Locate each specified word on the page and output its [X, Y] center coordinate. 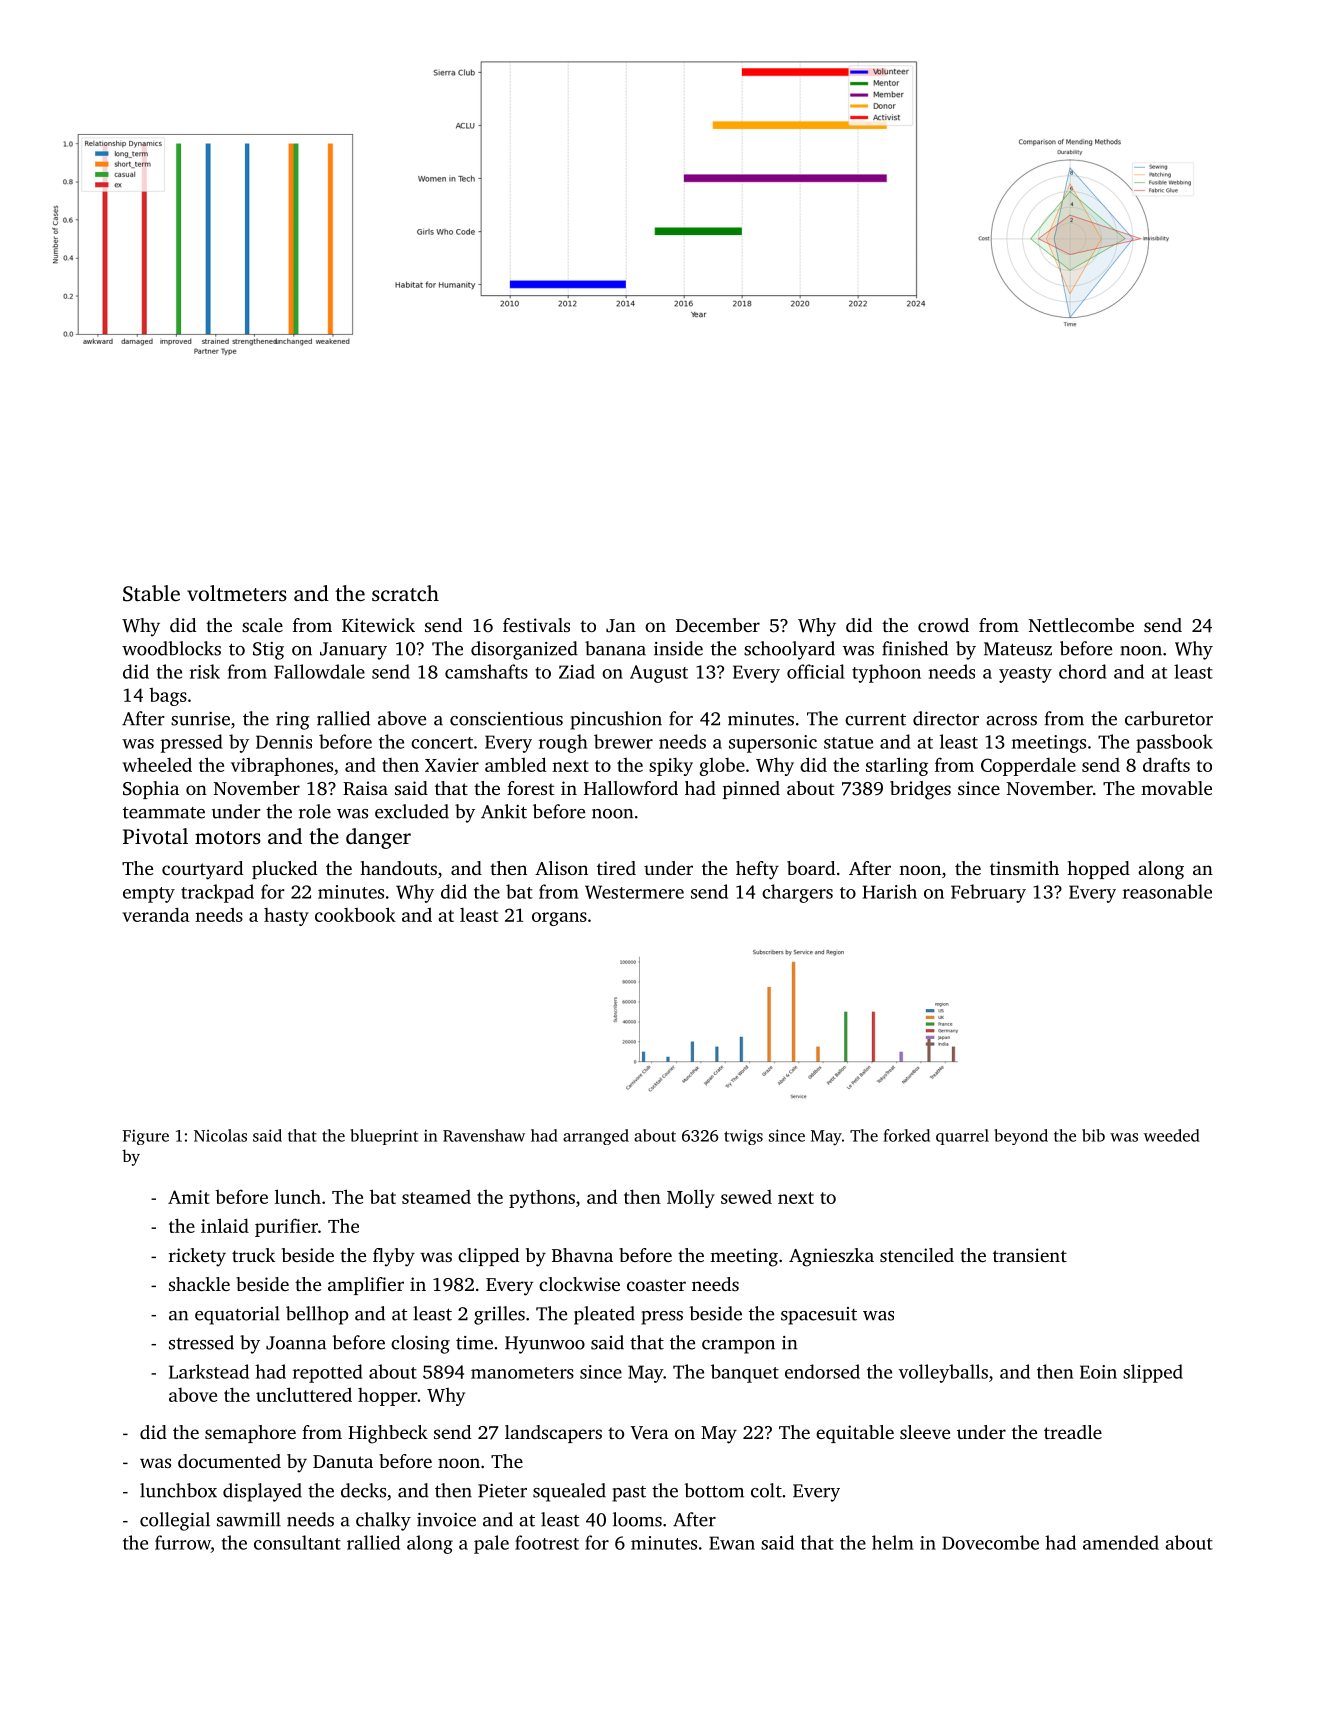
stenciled [917, 1255]
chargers [797, 893]
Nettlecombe [1081, 625]
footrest [547, 1542]
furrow [183, 1542]
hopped [1098, 870]
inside [678, 648]
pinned [751, 790]
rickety [197, 1257]
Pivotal [155, 836]
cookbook [355, 914]
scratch [405, 593]
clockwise [579, 1284]
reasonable [1167, 891]
